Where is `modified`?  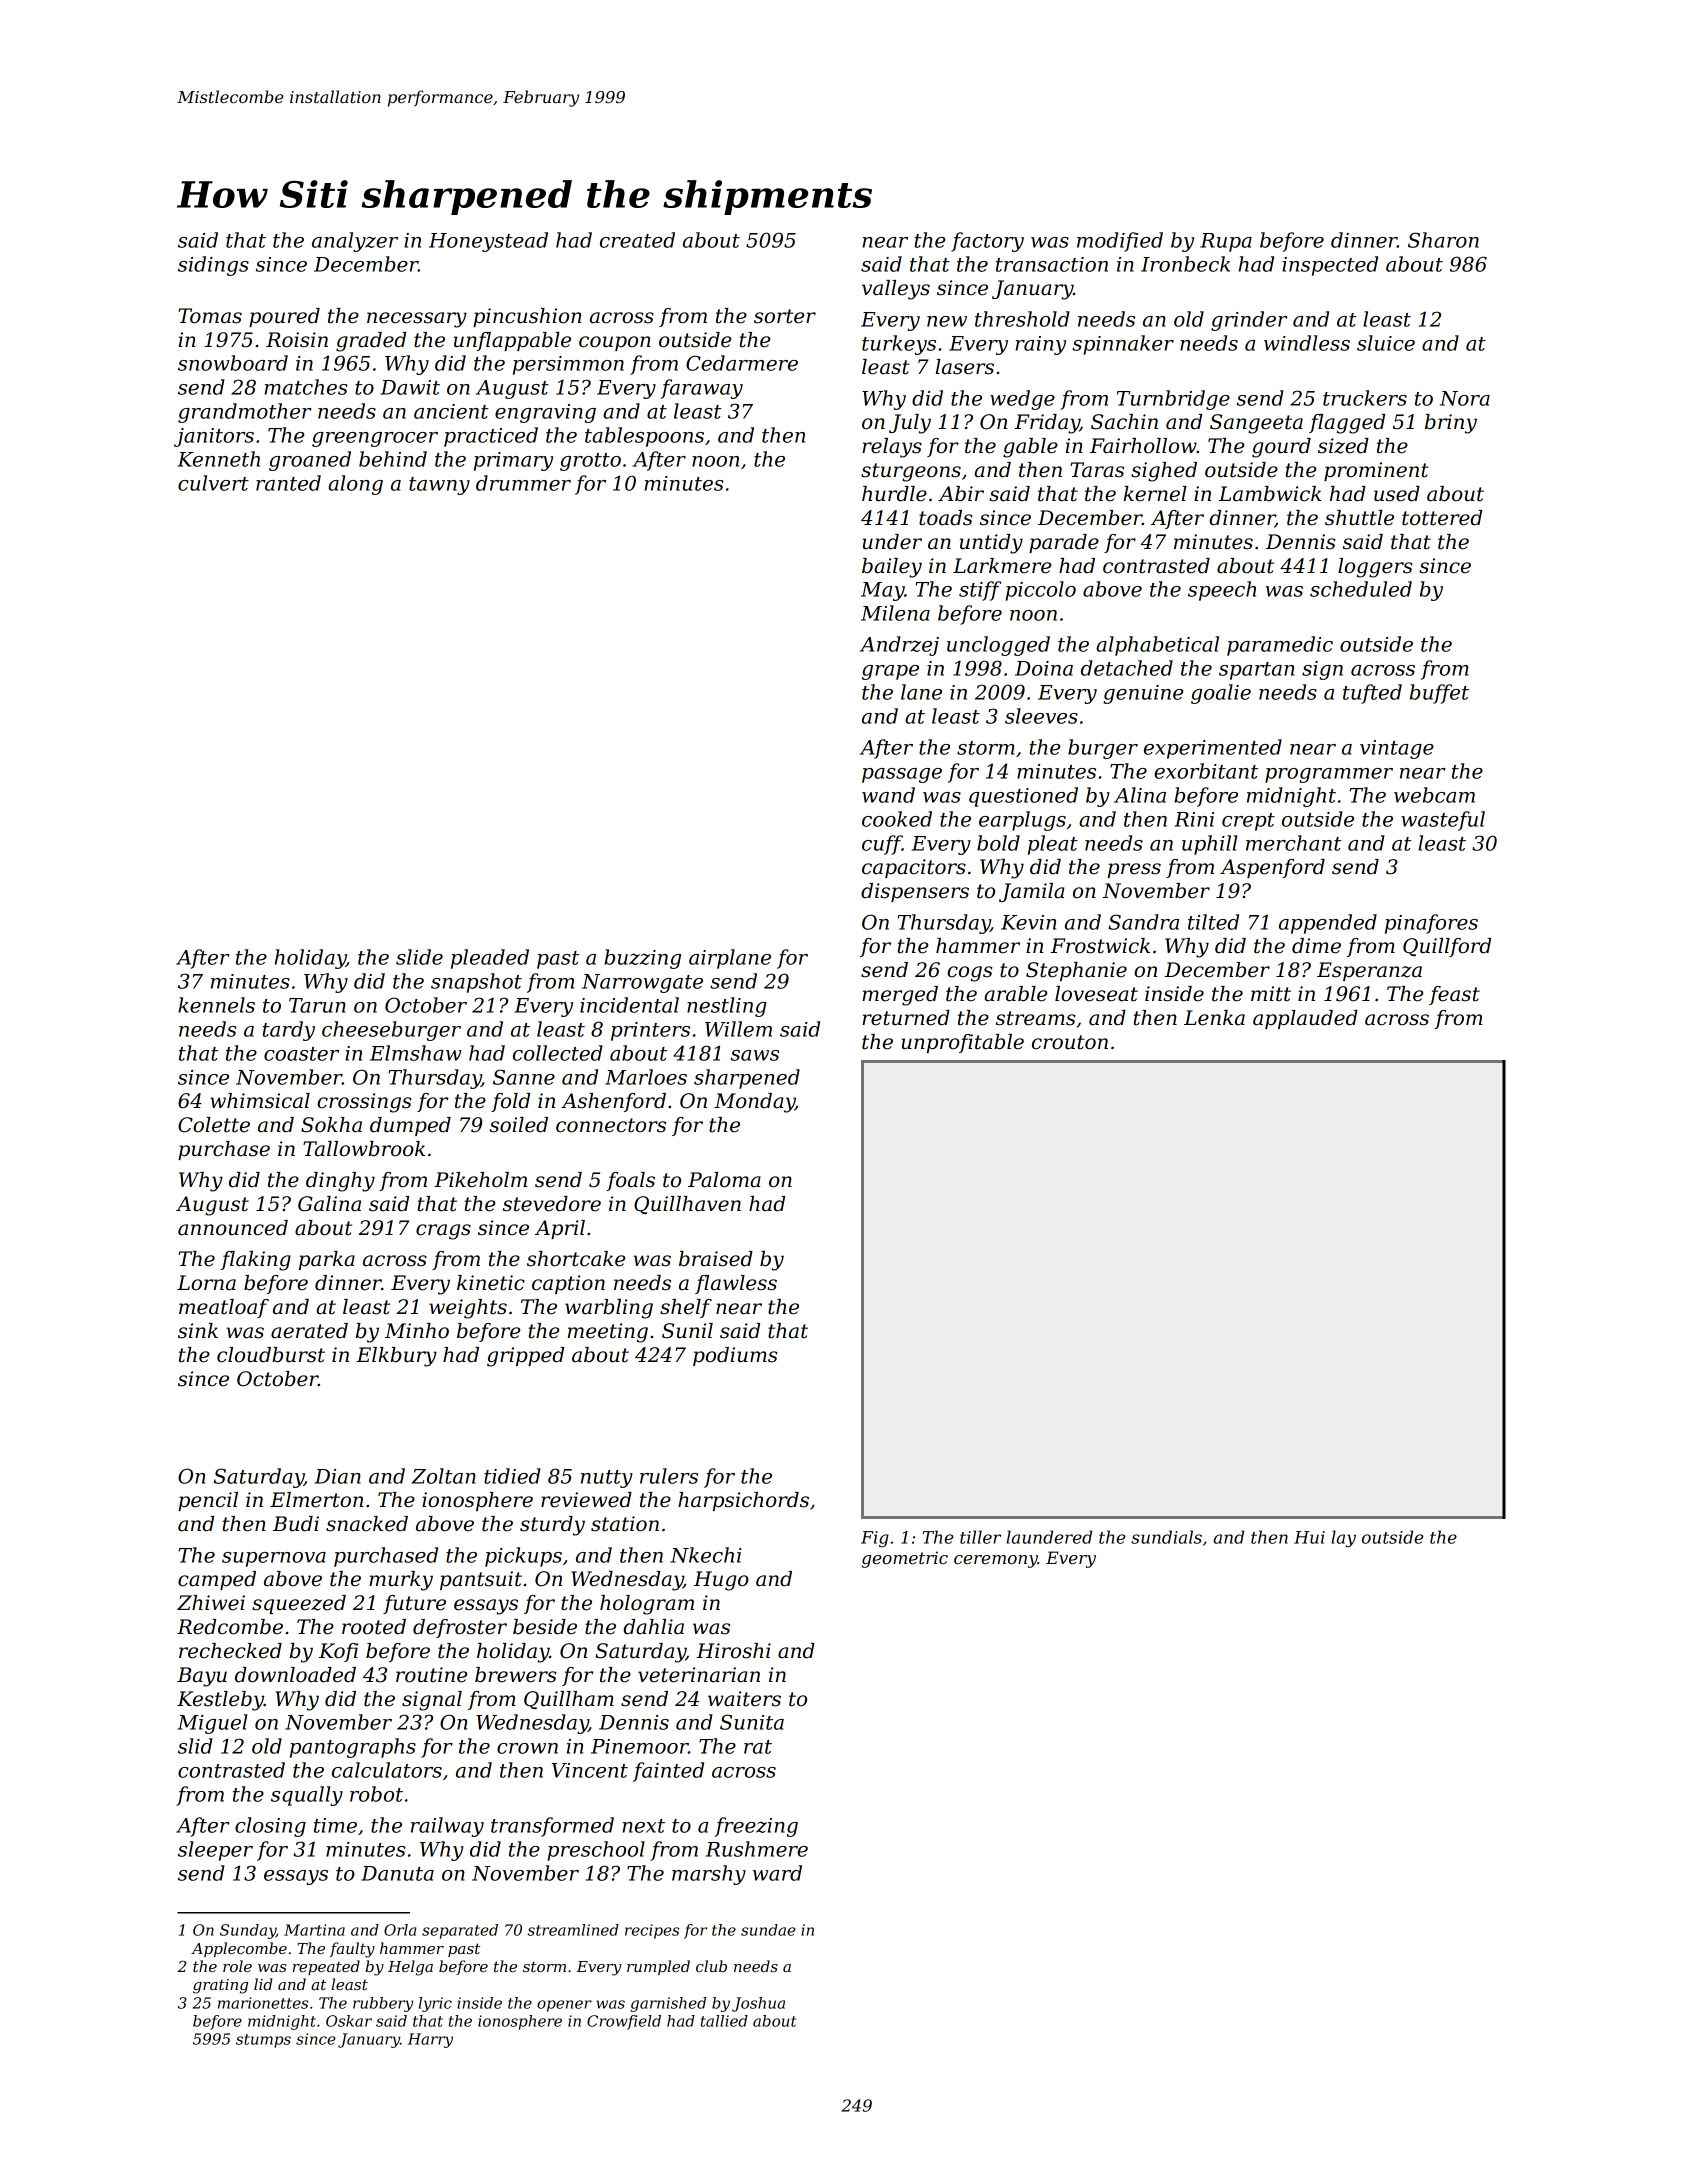 modified is located at coordinates (1120, 242).
